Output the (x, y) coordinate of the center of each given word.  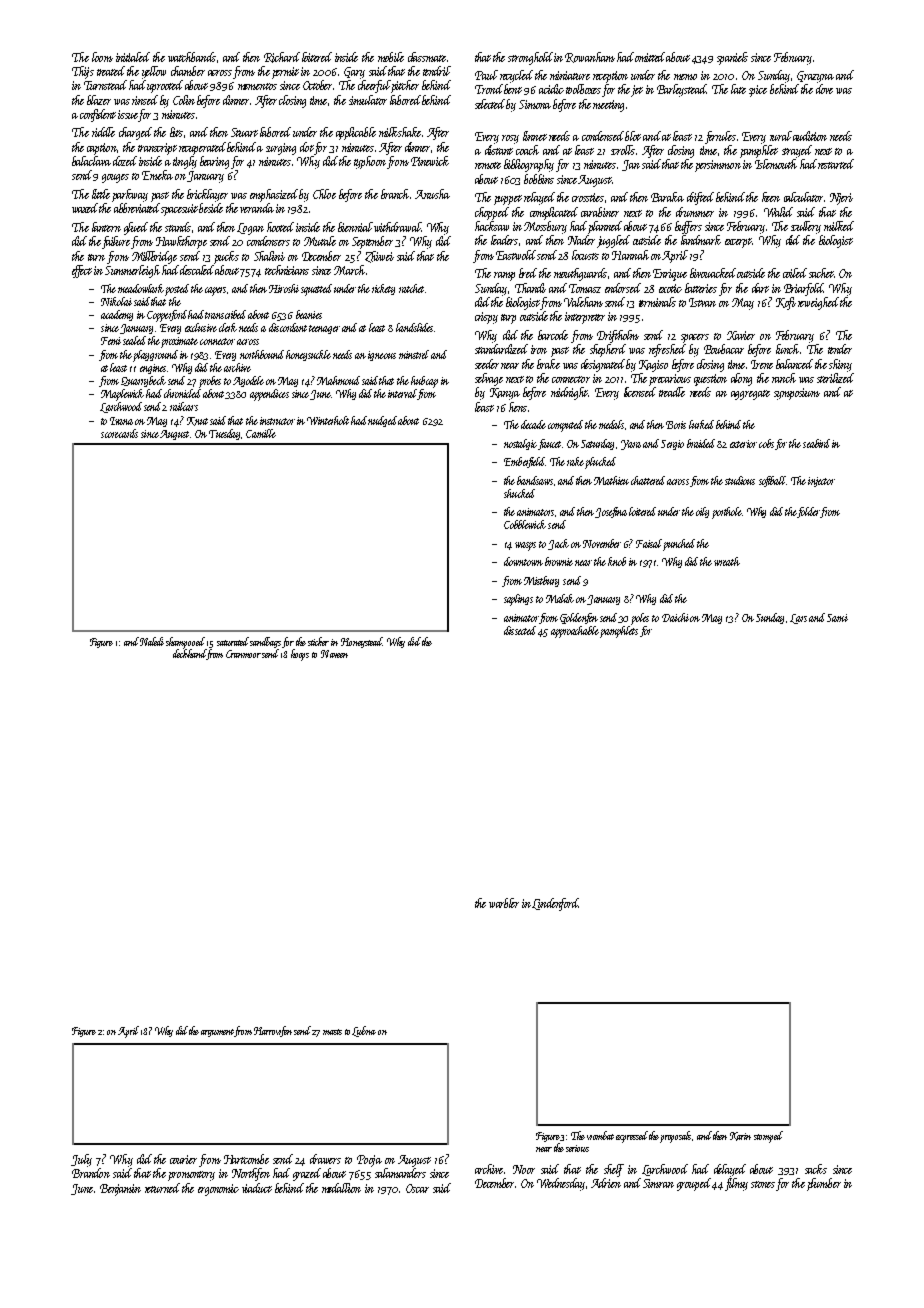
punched (679, 545)
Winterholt (328, 420)
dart (760, 288)
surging (281, 149)
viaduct (257, 1188)
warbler (504, 903)
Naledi (152, 641)
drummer (695, 212)
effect (82, 271)
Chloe (324, 194)
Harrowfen (273, 1031)
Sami (837, 618)
